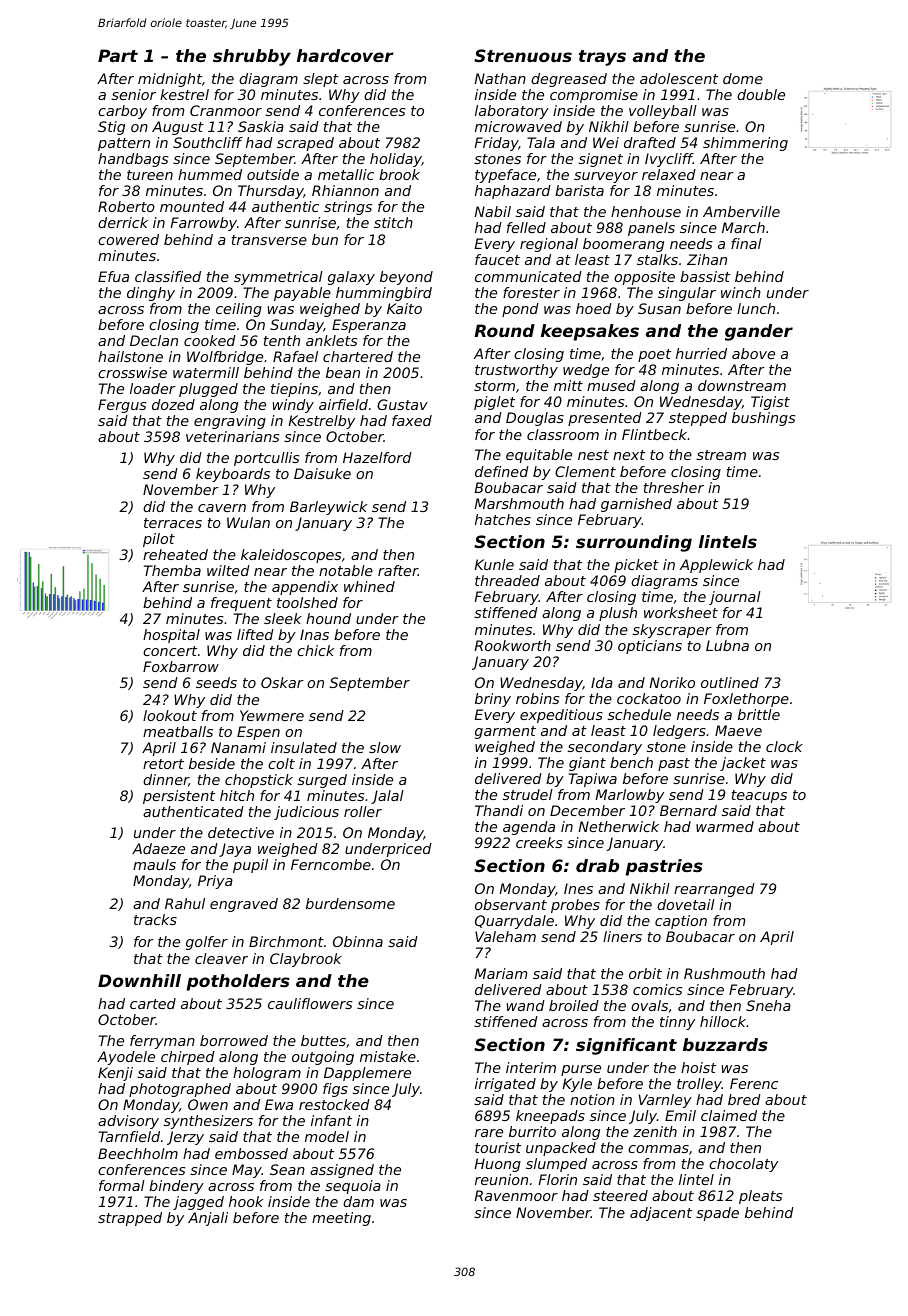 This document has height=1316, width=908. Describe the element at coordinates (279, 1104) in the document. I see `Ewa` at that location.
